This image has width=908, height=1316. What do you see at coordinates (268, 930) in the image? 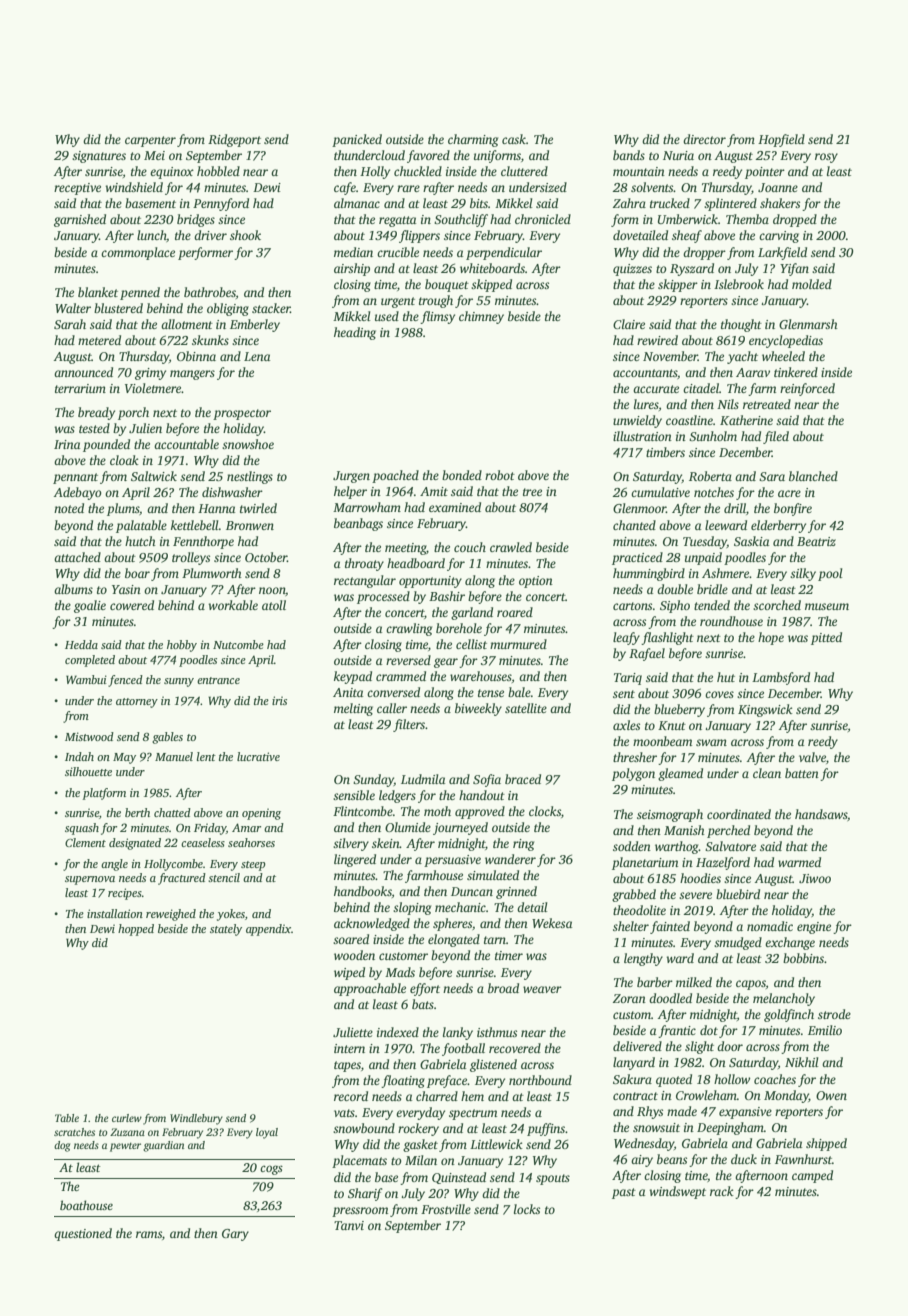
I see `appendix` at bounding box center [268, 930].
